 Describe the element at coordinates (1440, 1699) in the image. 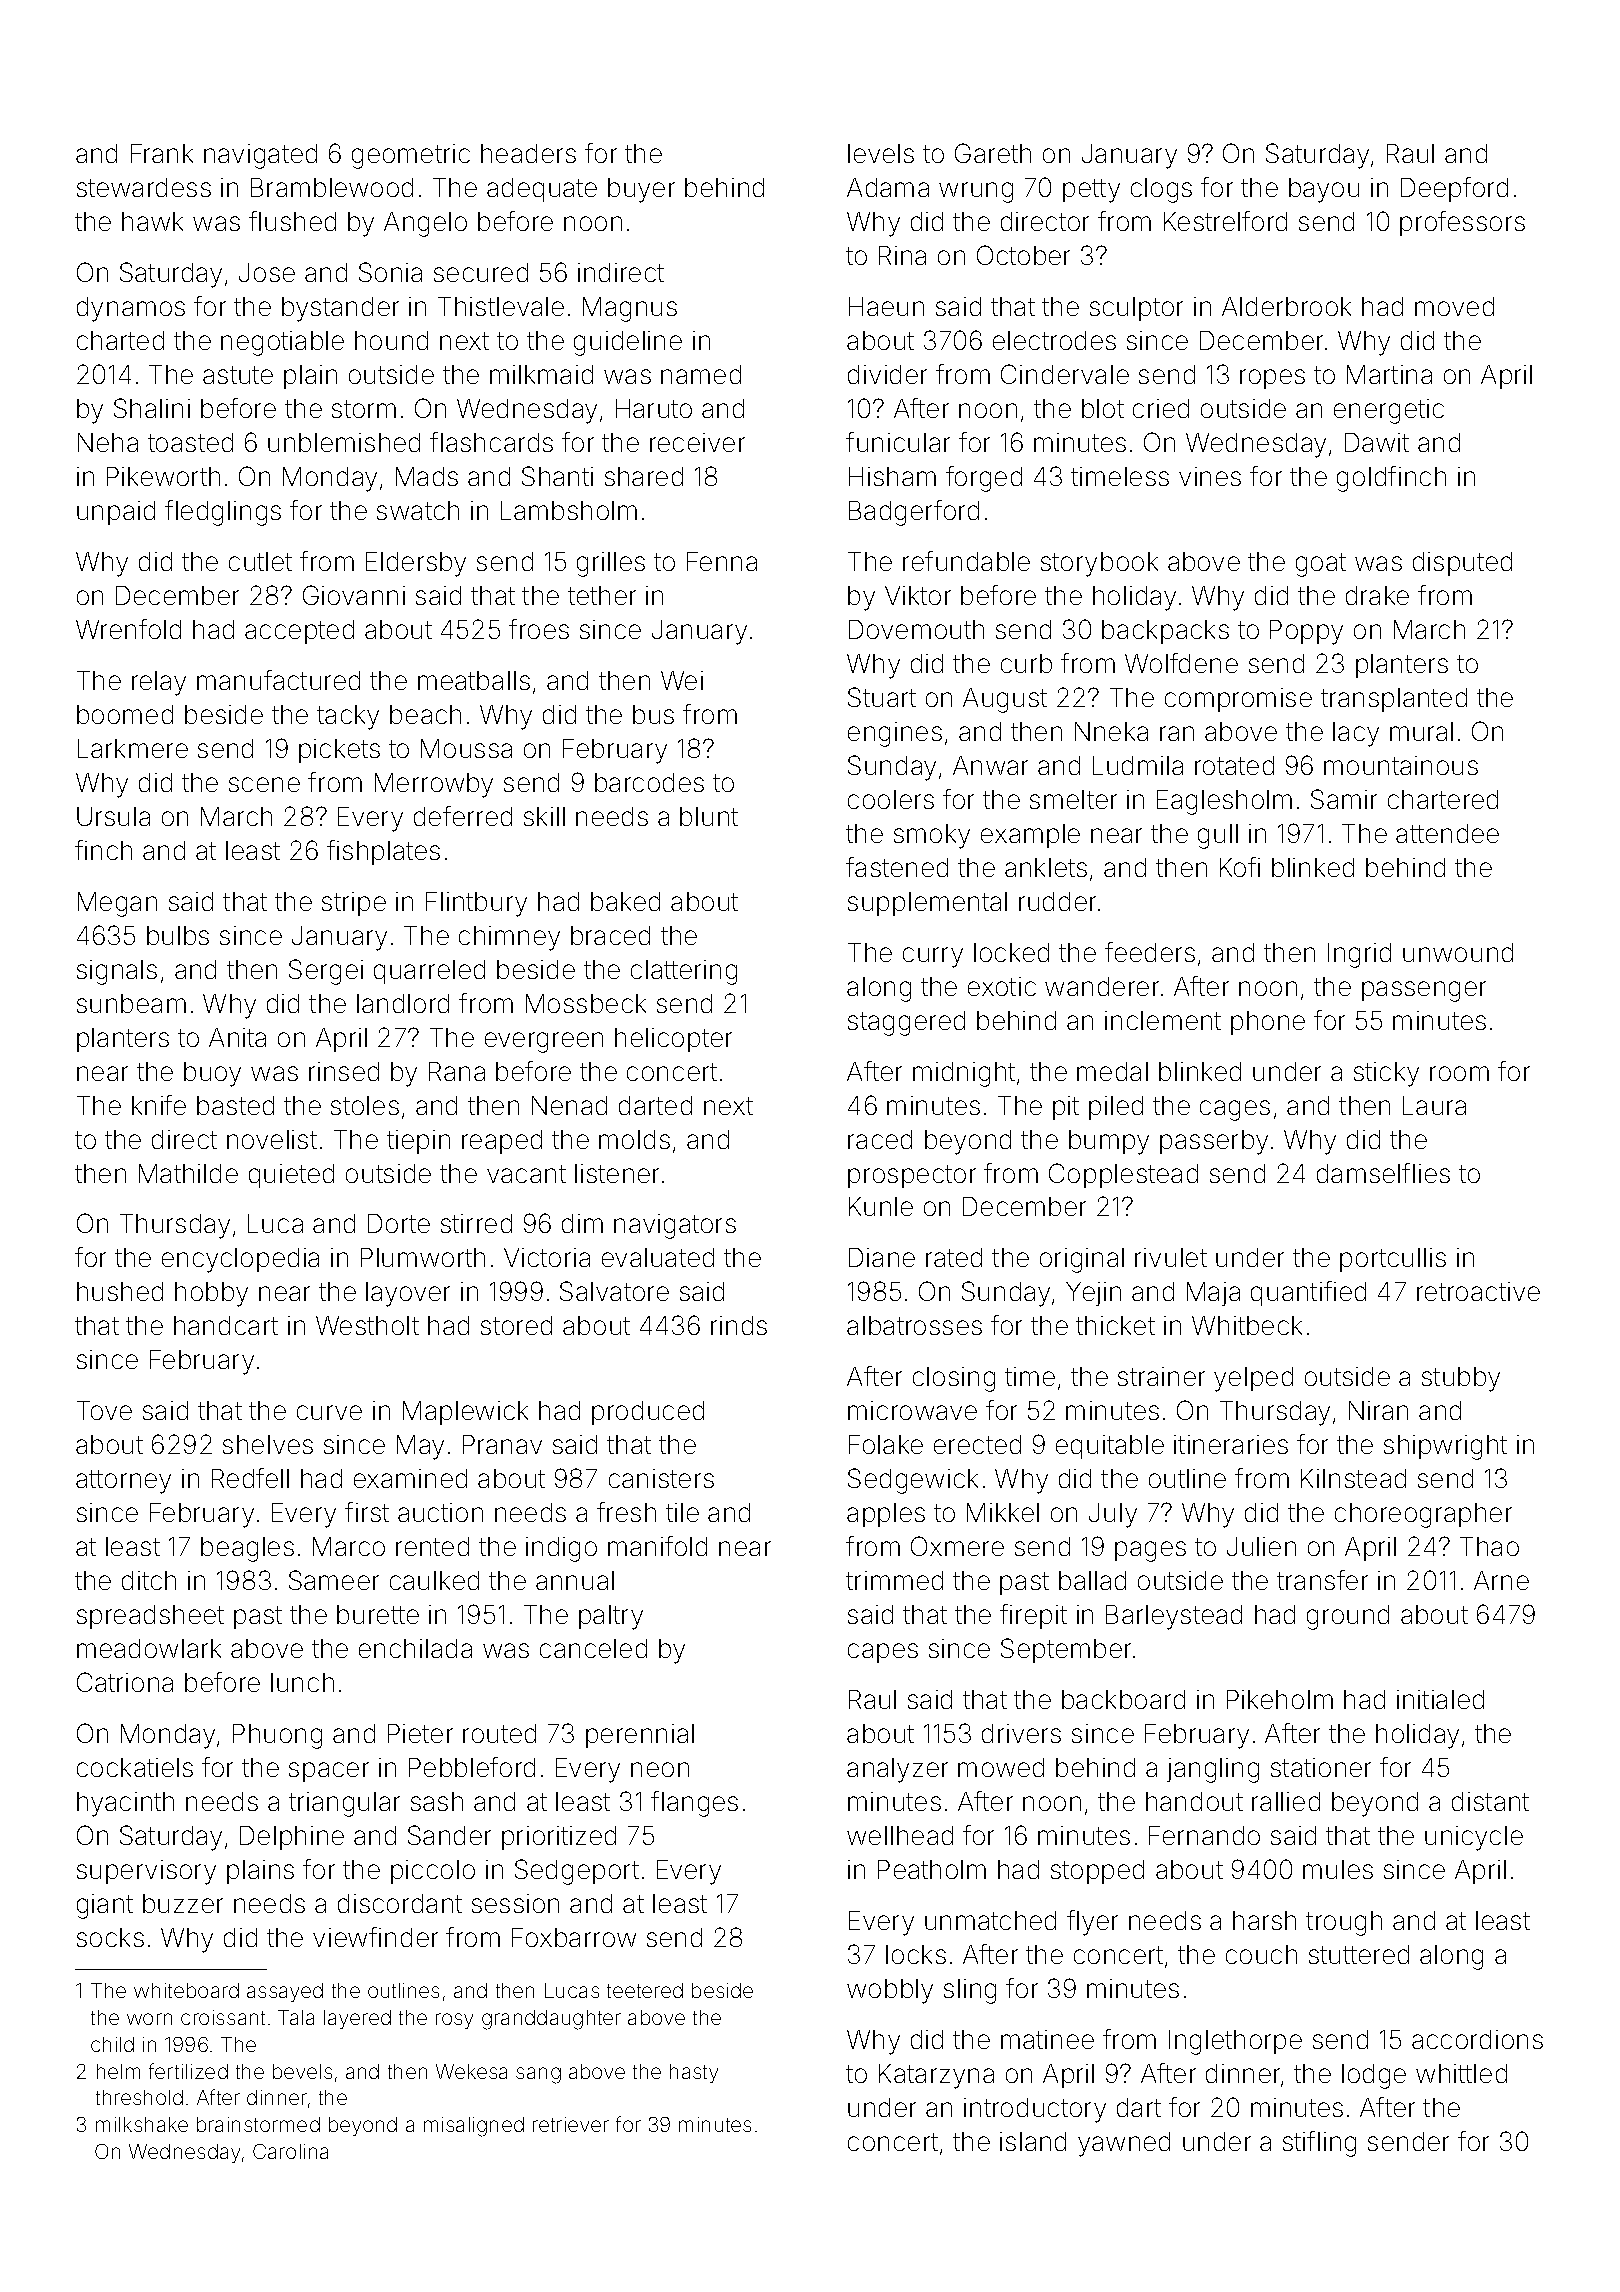

I see `initialed` at that location.
